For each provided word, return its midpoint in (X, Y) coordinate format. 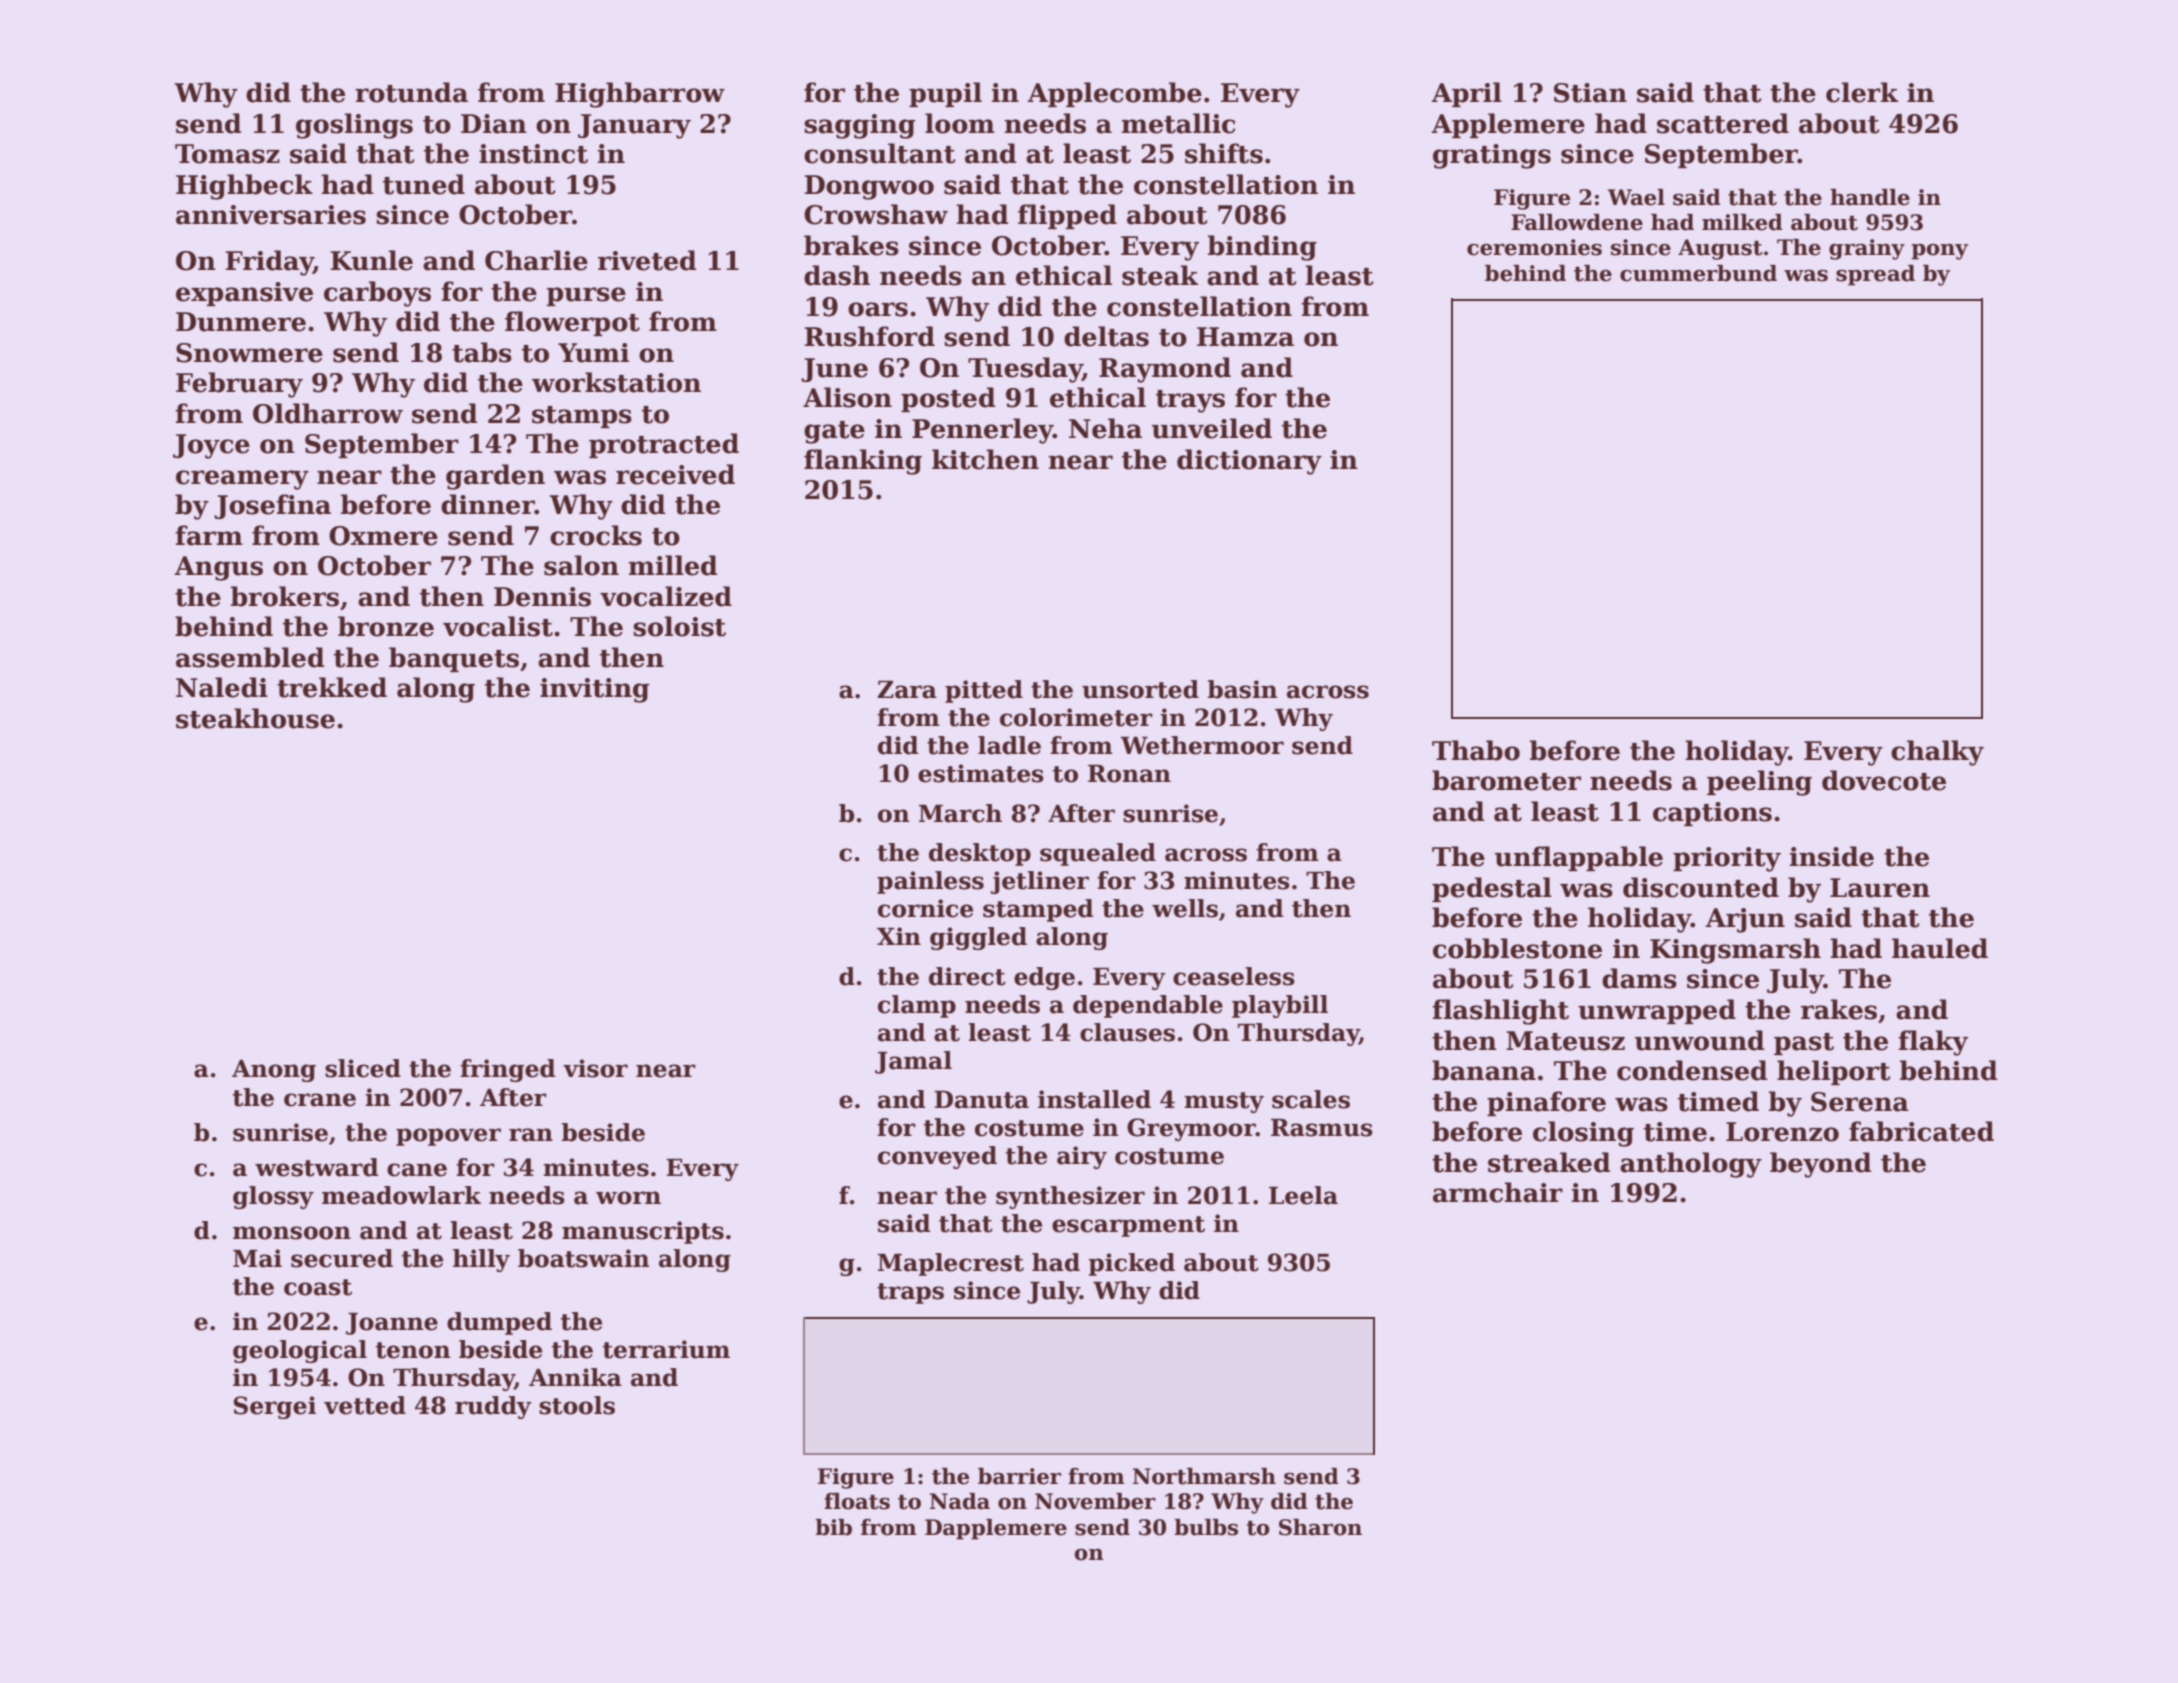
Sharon (1320, 1527)
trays (1190, 401)
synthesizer (1070, 1197)
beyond (1821, 1165)
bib (833, 1527)
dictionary (1249, 462)
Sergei (275, 1407)
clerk (1862, 92)
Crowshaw (876, 214)
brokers (285, 596)
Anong (274, 1071)
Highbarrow (640, 95)
